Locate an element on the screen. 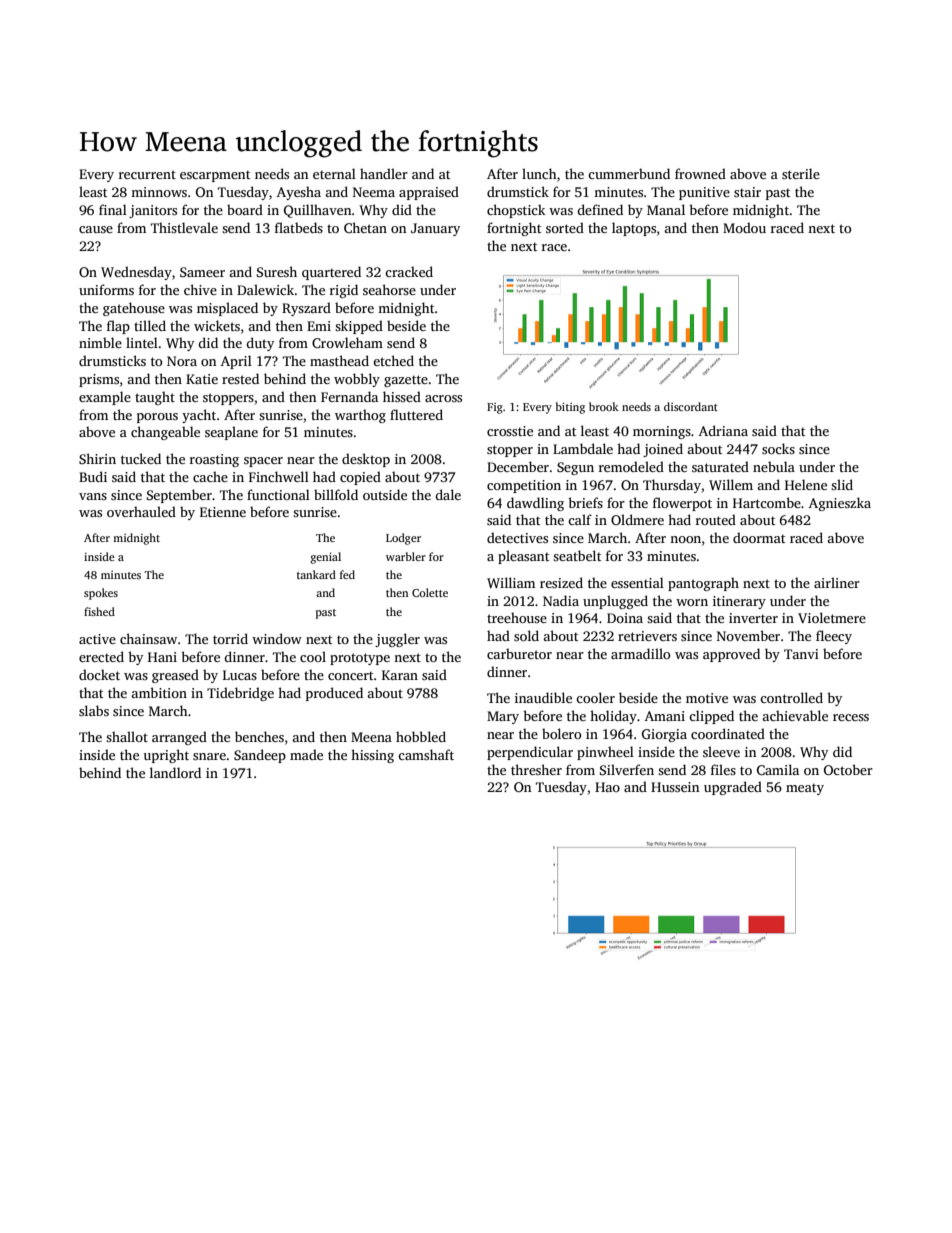  Colette is located at coordinates (430, 592).
